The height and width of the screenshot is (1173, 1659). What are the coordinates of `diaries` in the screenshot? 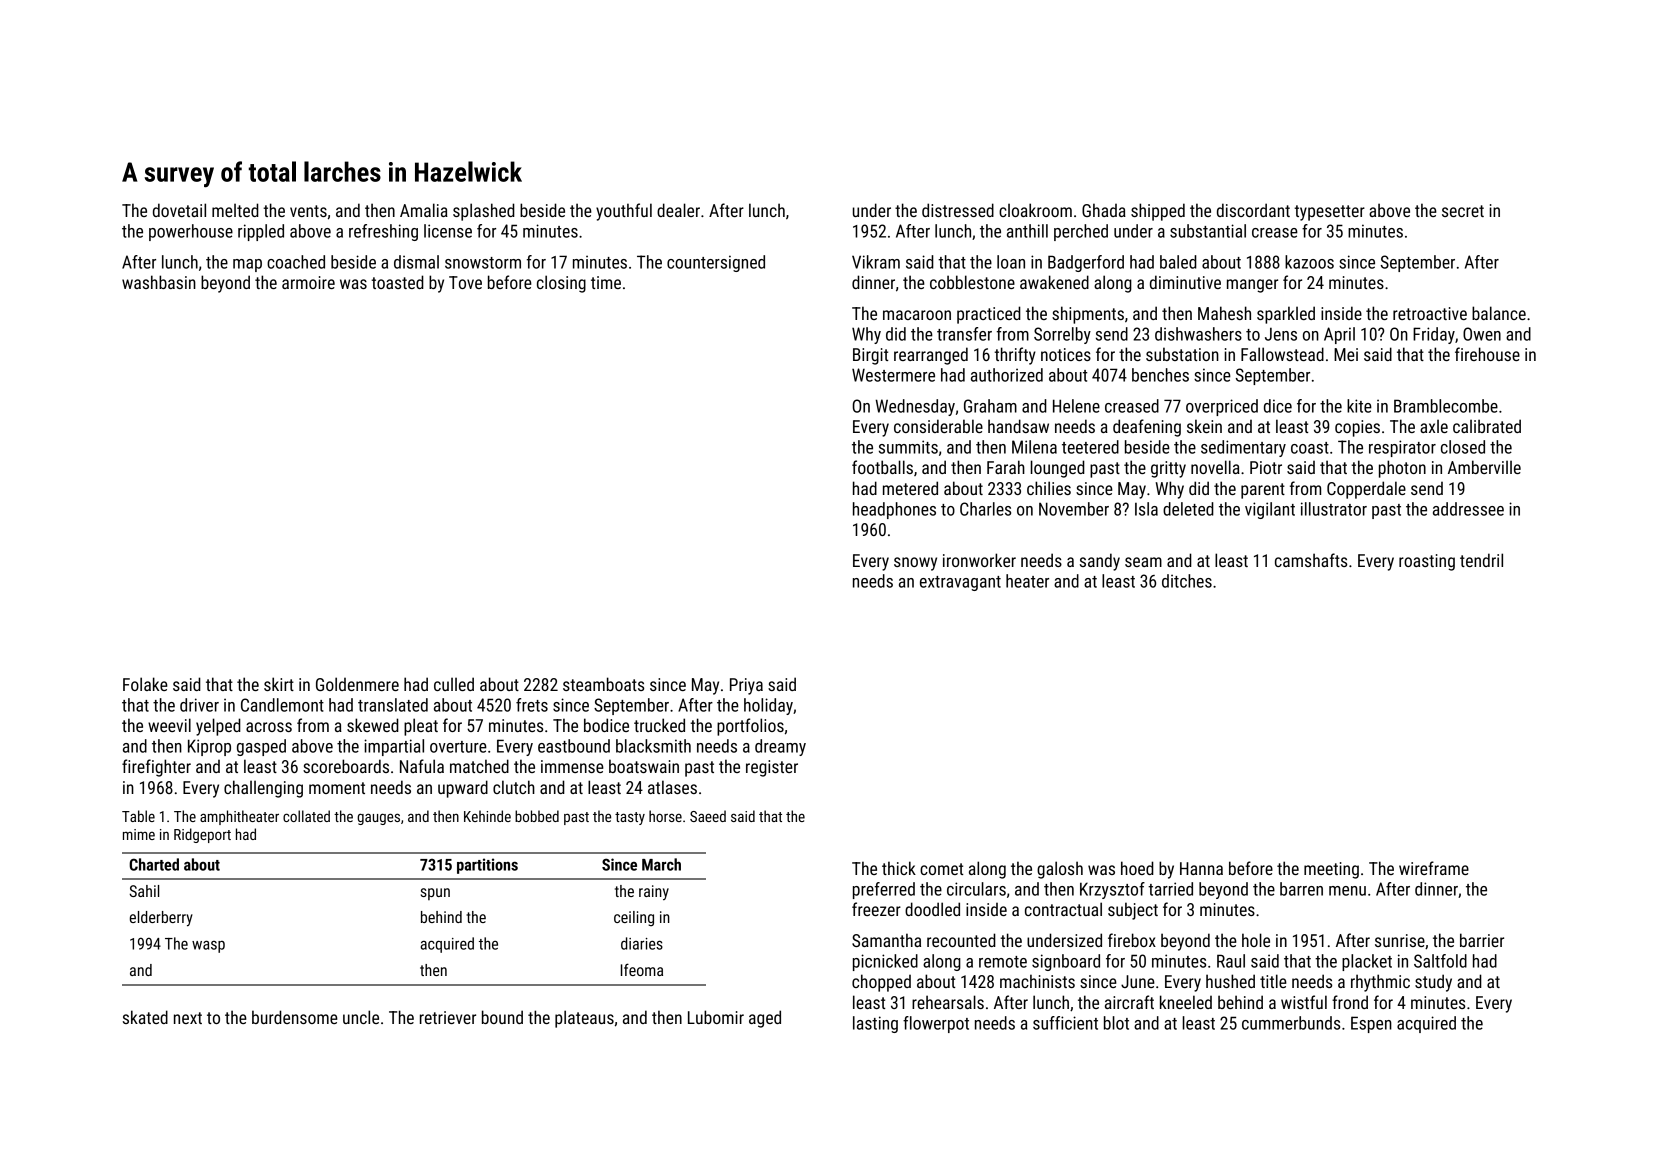 It's located at (642, 943).
